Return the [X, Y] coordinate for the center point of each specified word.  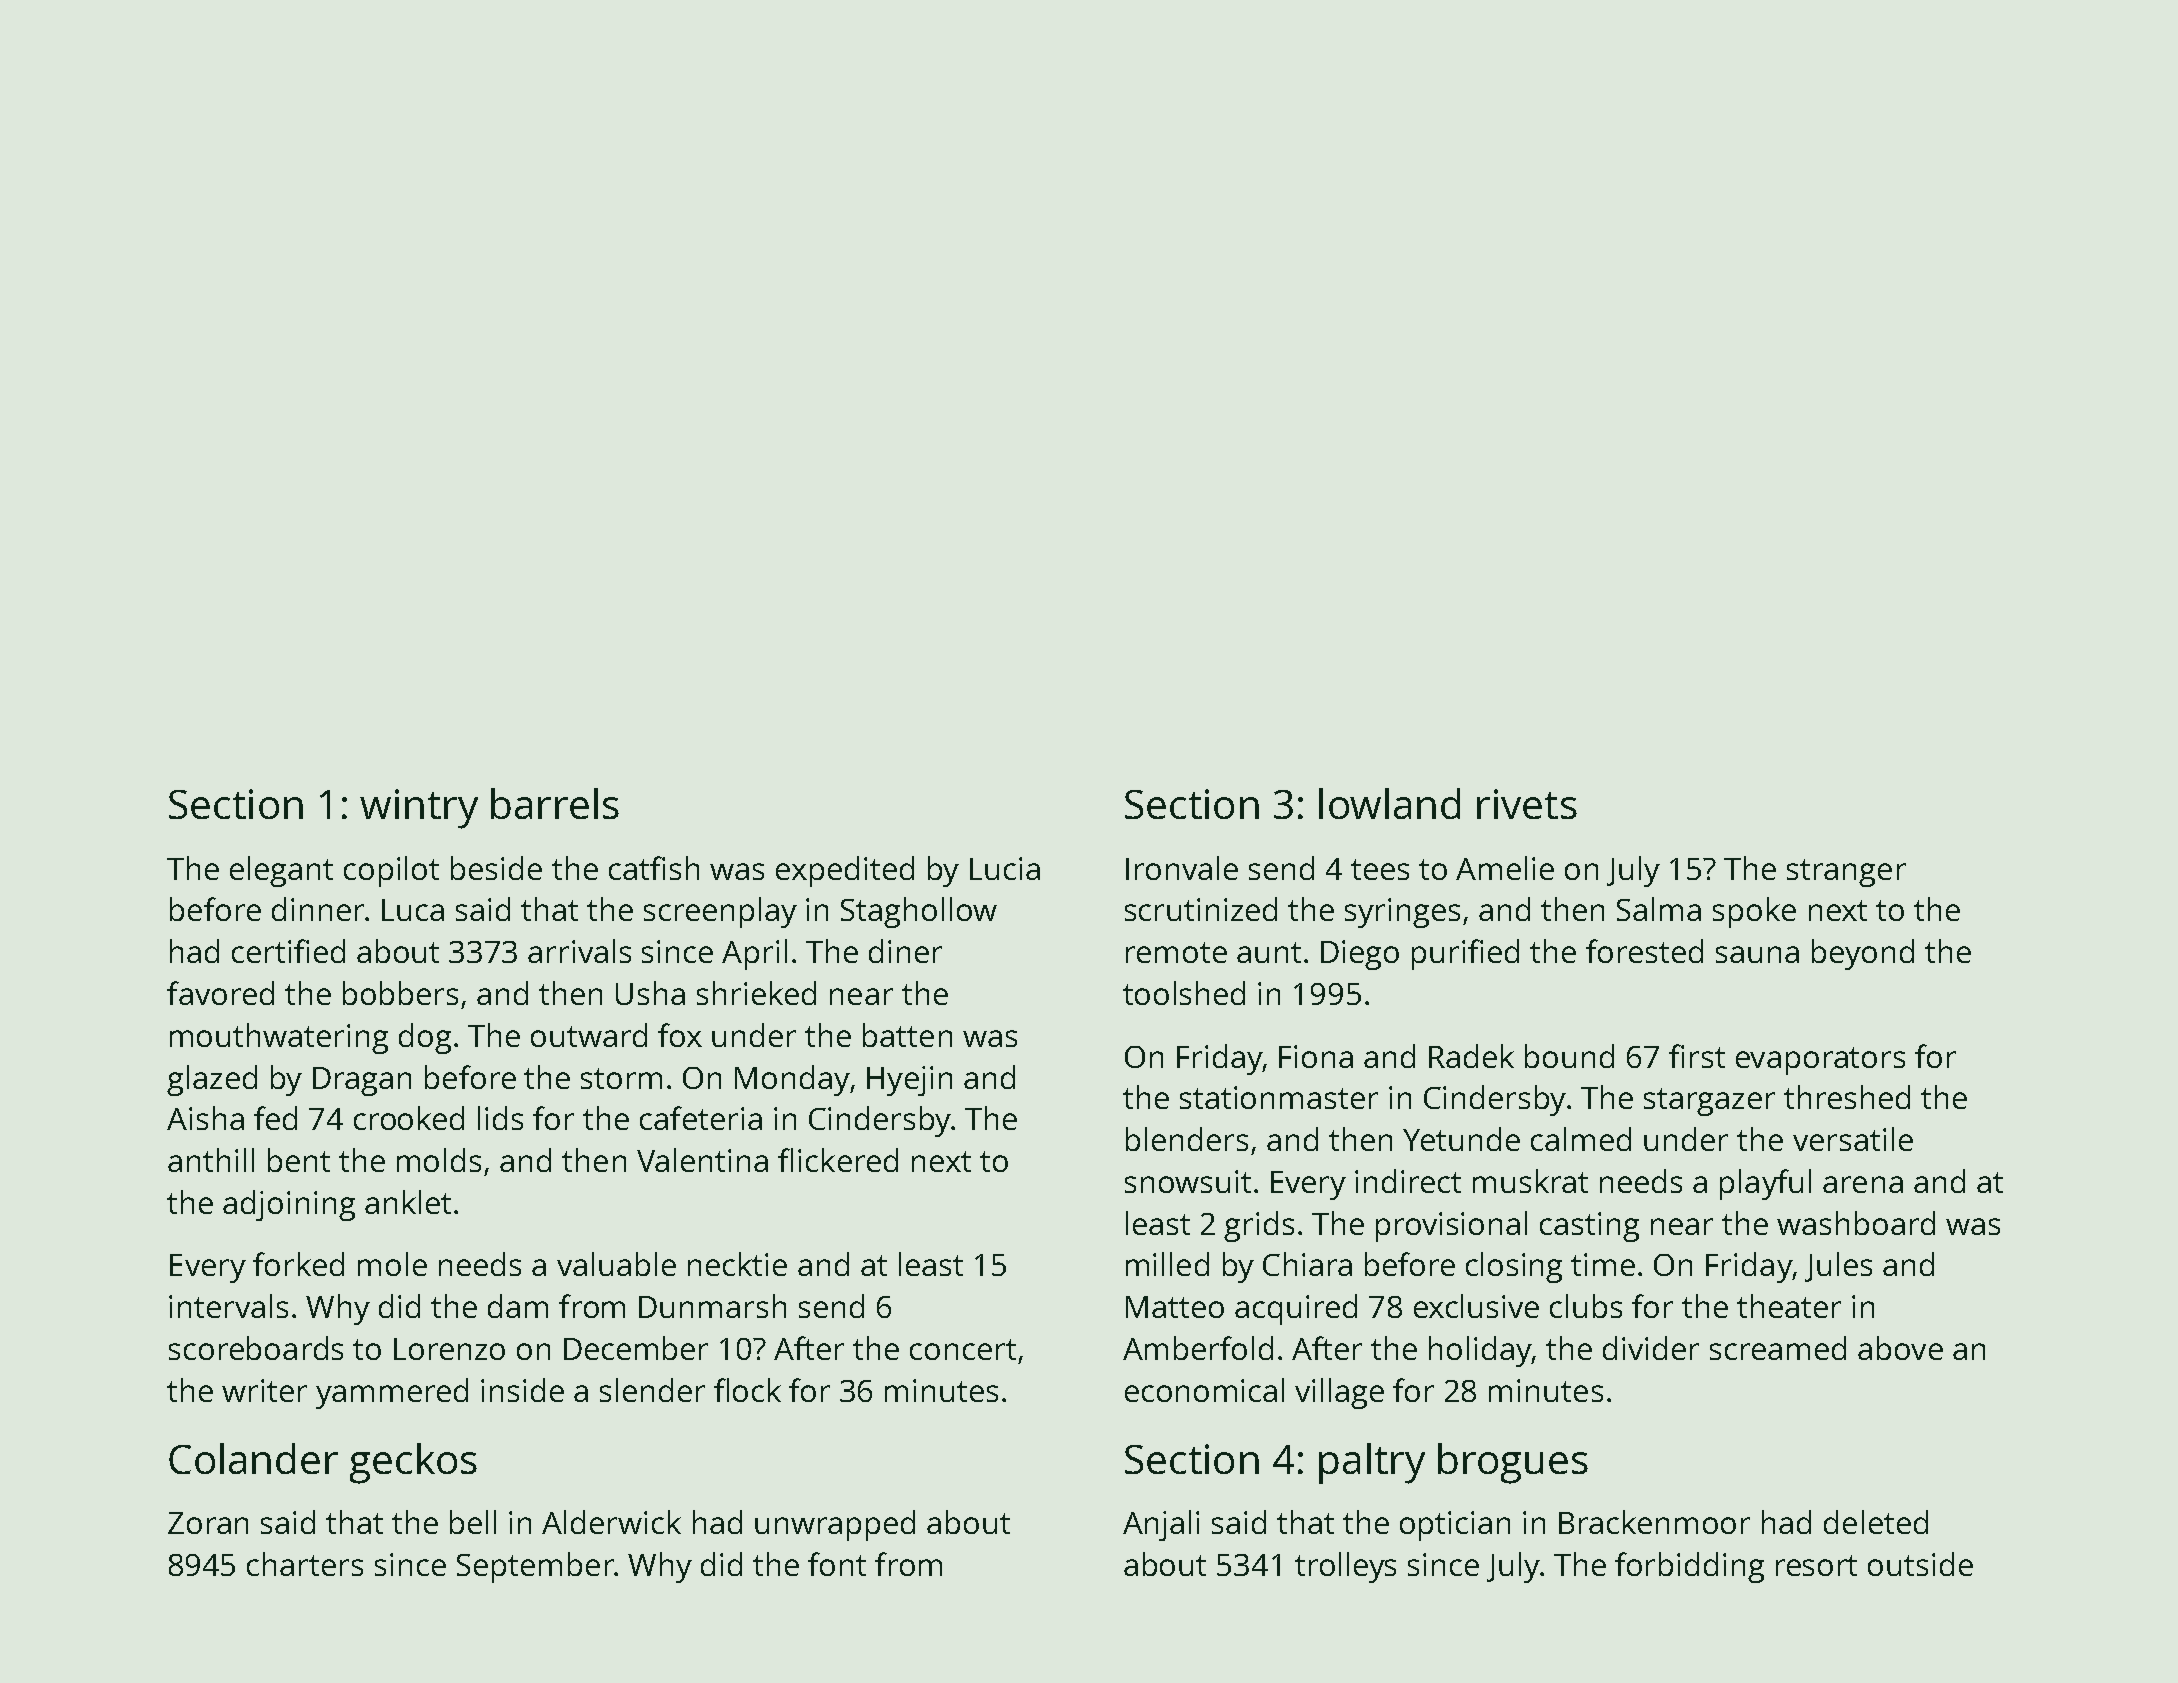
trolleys [1345, 1567]
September [535, 1567]
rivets [1527, 804]
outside [1920, 1564]
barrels [555, 803]
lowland [1389, 803]
